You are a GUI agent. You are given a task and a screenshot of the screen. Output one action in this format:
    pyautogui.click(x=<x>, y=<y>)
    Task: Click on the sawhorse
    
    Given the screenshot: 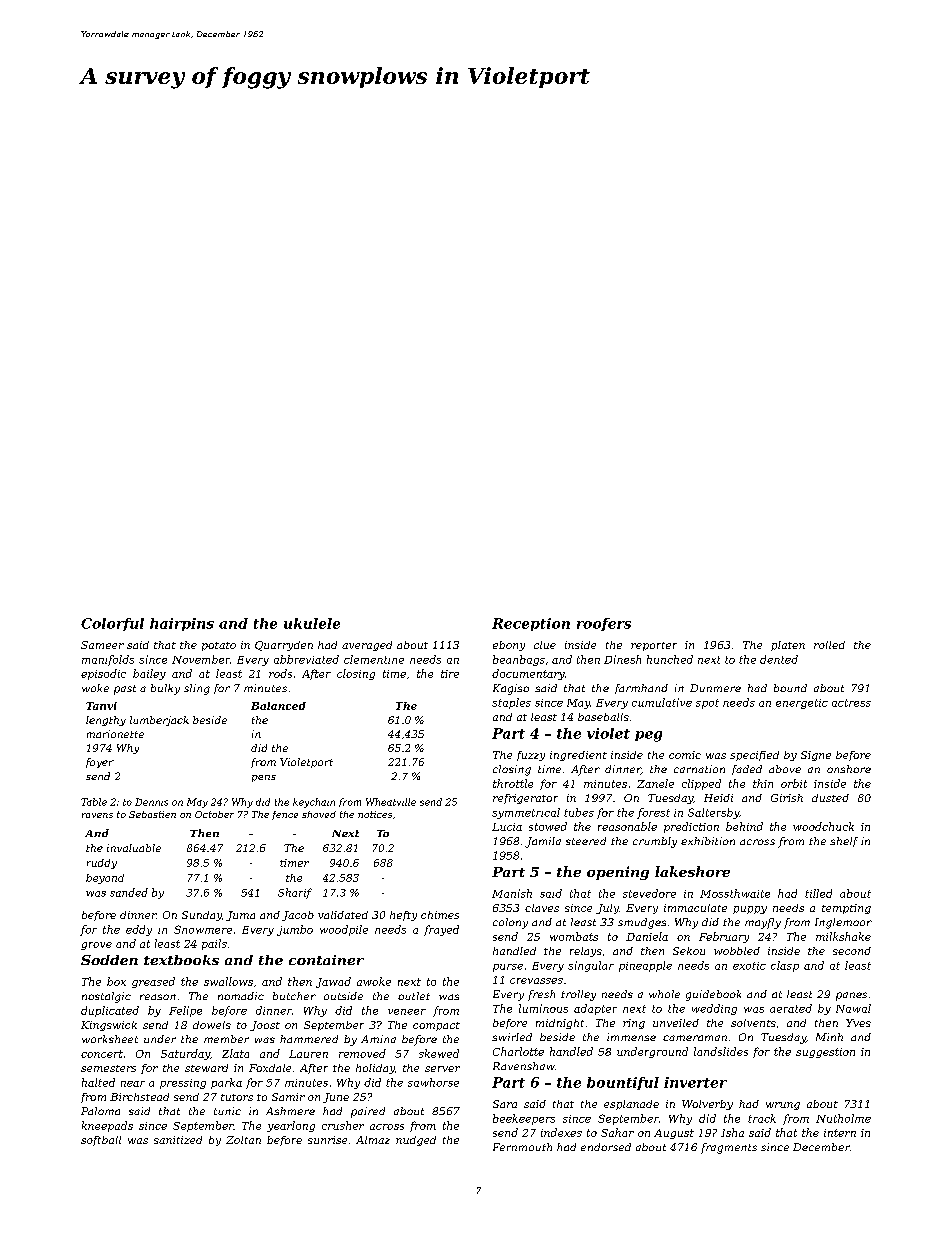 What is the action you would take?
    pyautogui.click(x=433, y=1082)
